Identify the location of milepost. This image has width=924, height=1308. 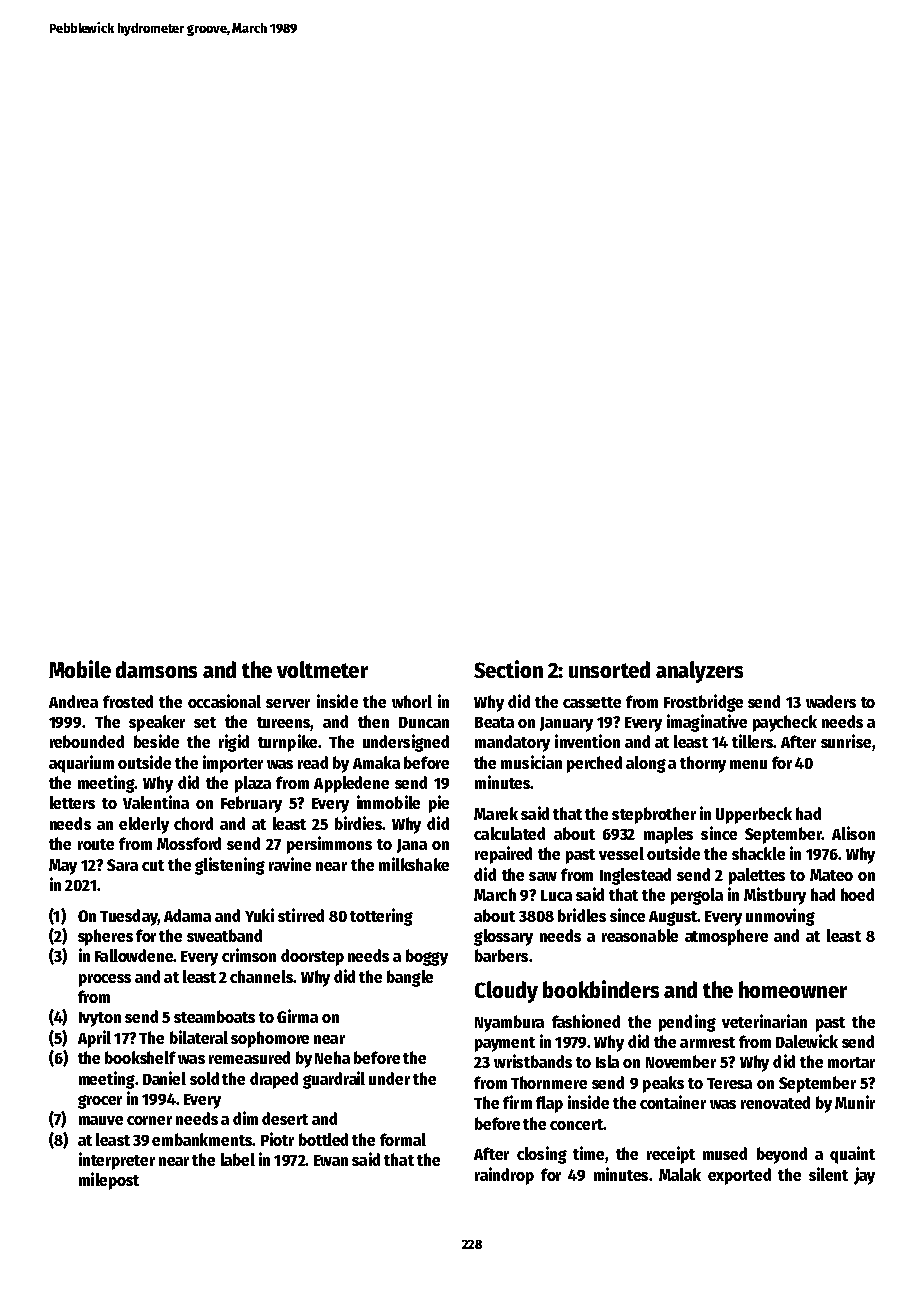
(109, 1181).
